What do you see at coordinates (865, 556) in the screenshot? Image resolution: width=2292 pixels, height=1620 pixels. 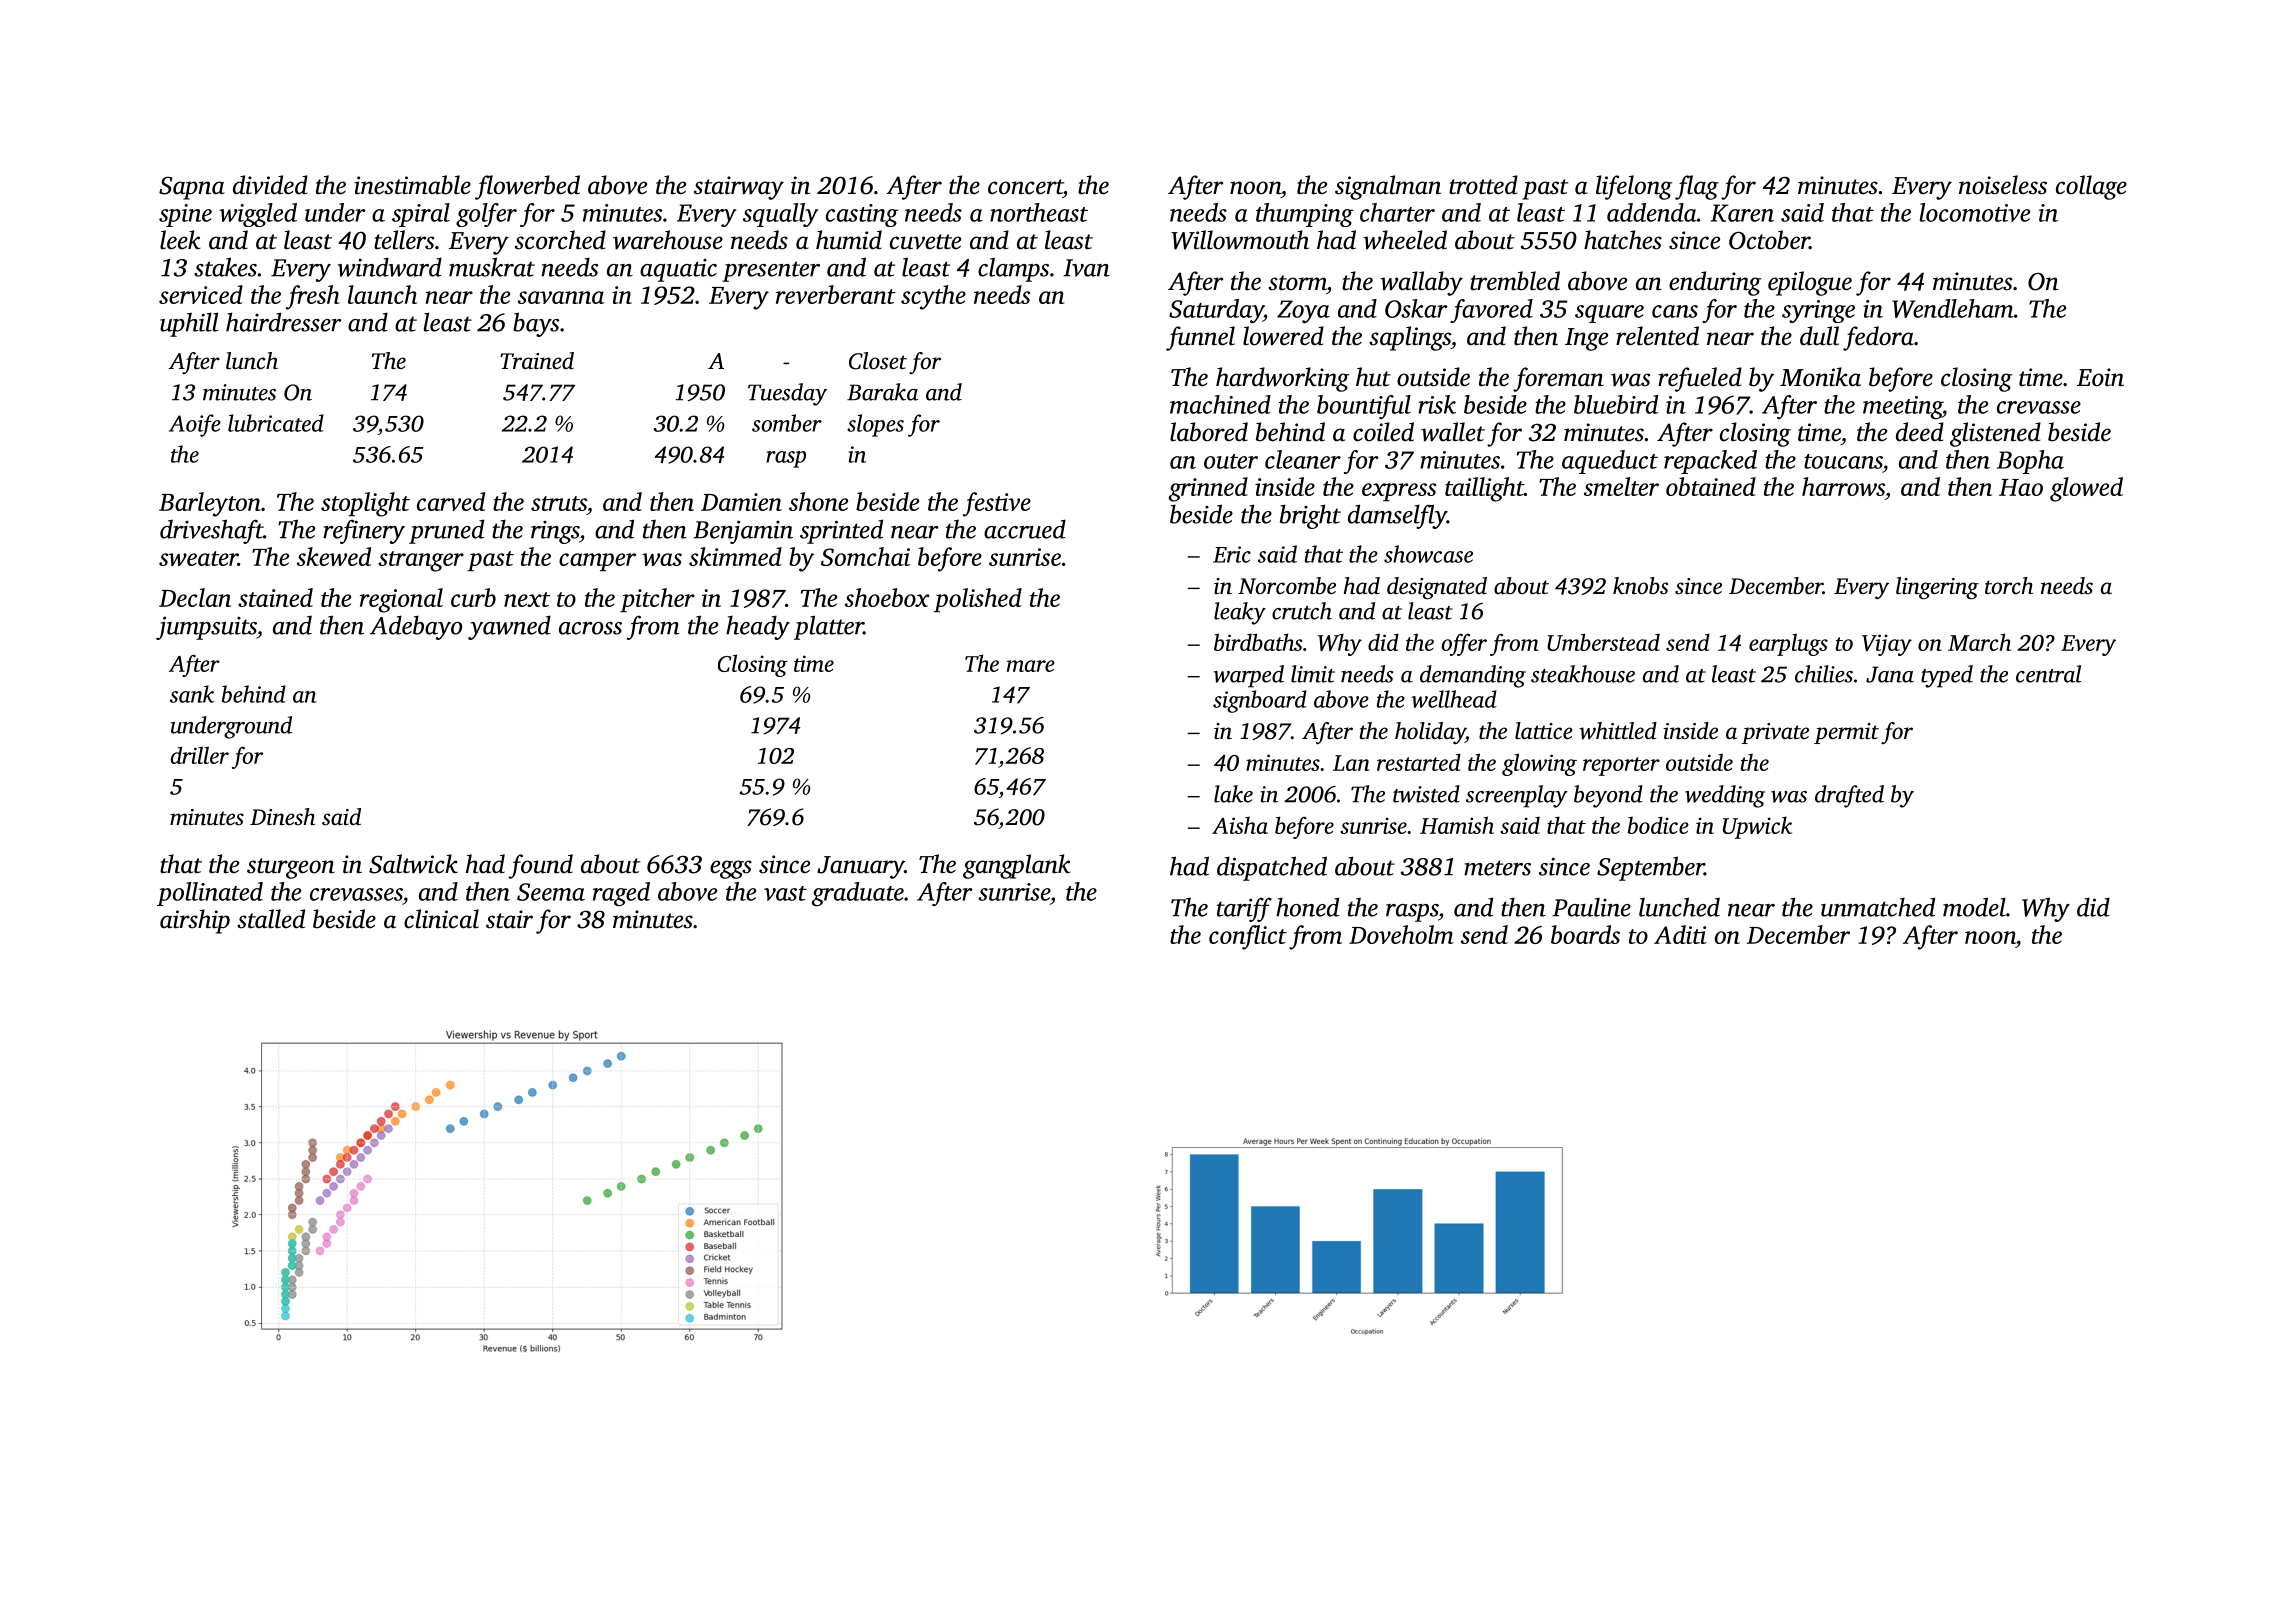 I see `Somchai` at bounding box center [865, 556].
